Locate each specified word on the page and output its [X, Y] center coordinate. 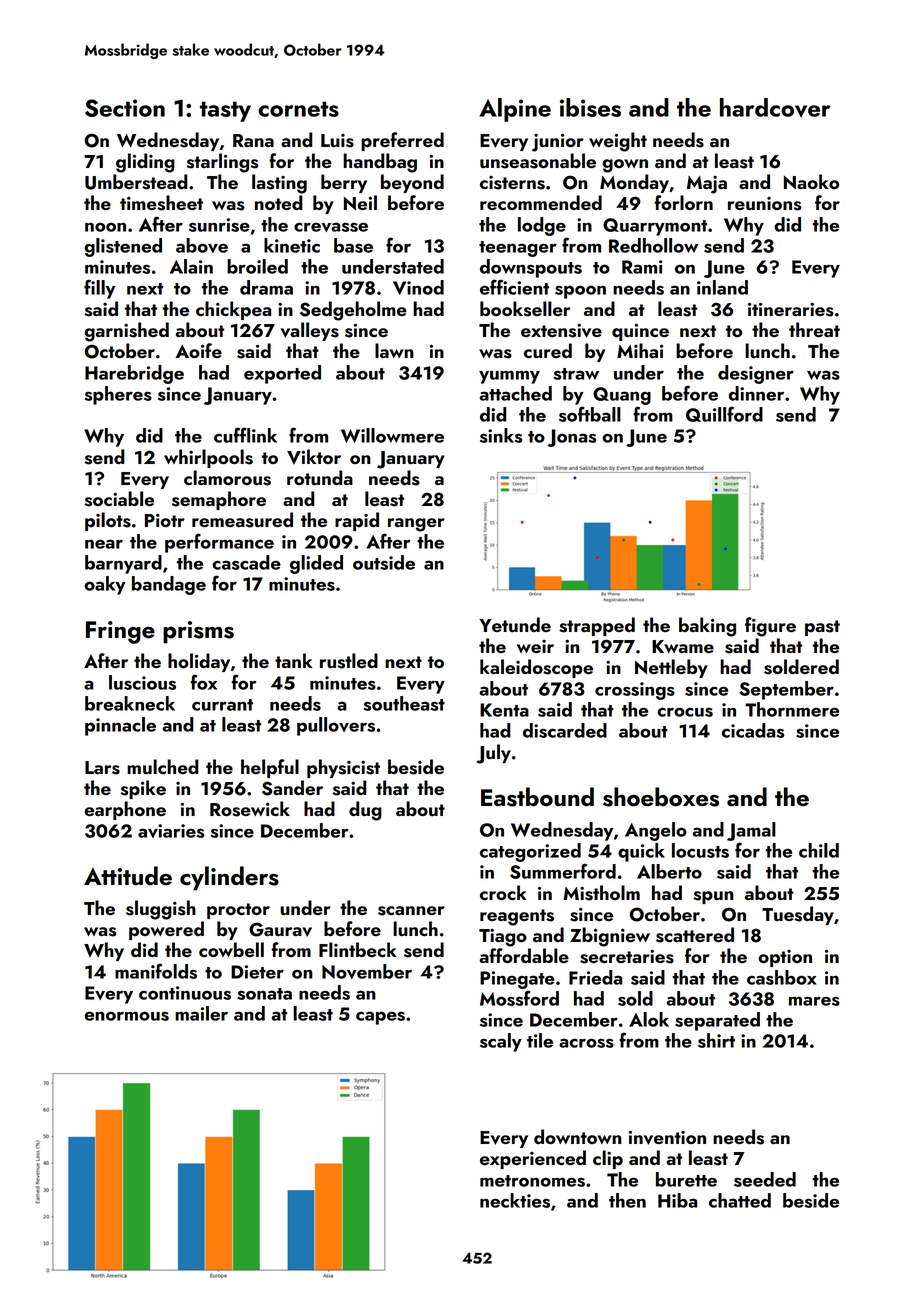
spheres [118, 395]
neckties [515, 1200]
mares [814, 1001]
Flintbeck [358, 949]
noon [105, 227]
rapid [357, 521]
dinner [756, 393]
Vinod [418, 287]
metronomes [532, 1181]
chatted [740, 1200]
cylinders [229, 878]
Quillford [724, 414]
